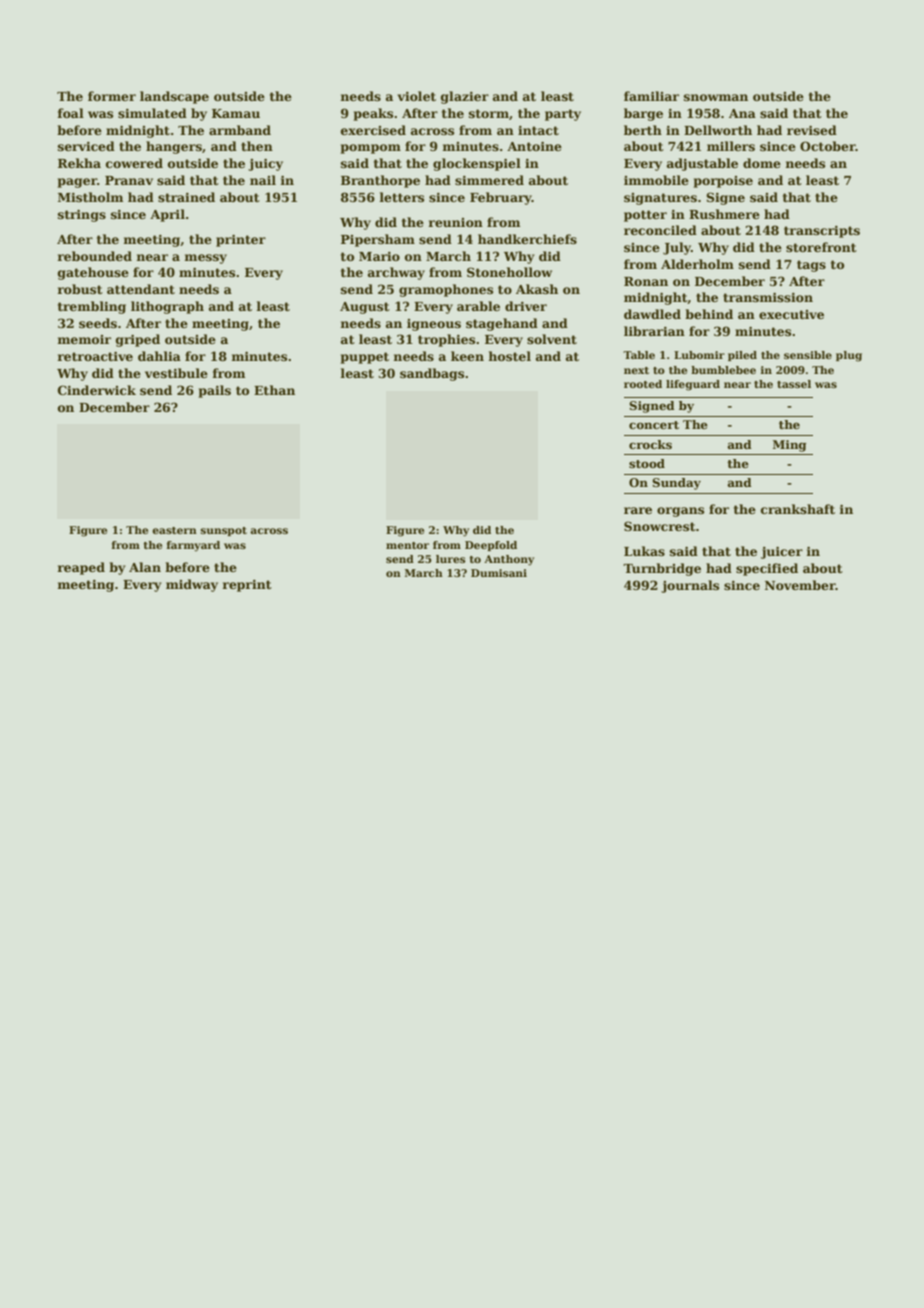 This document has height=1308, width=924. Describe the element at coordinates (379, 256) in the document. I see `Mario` at that location.
